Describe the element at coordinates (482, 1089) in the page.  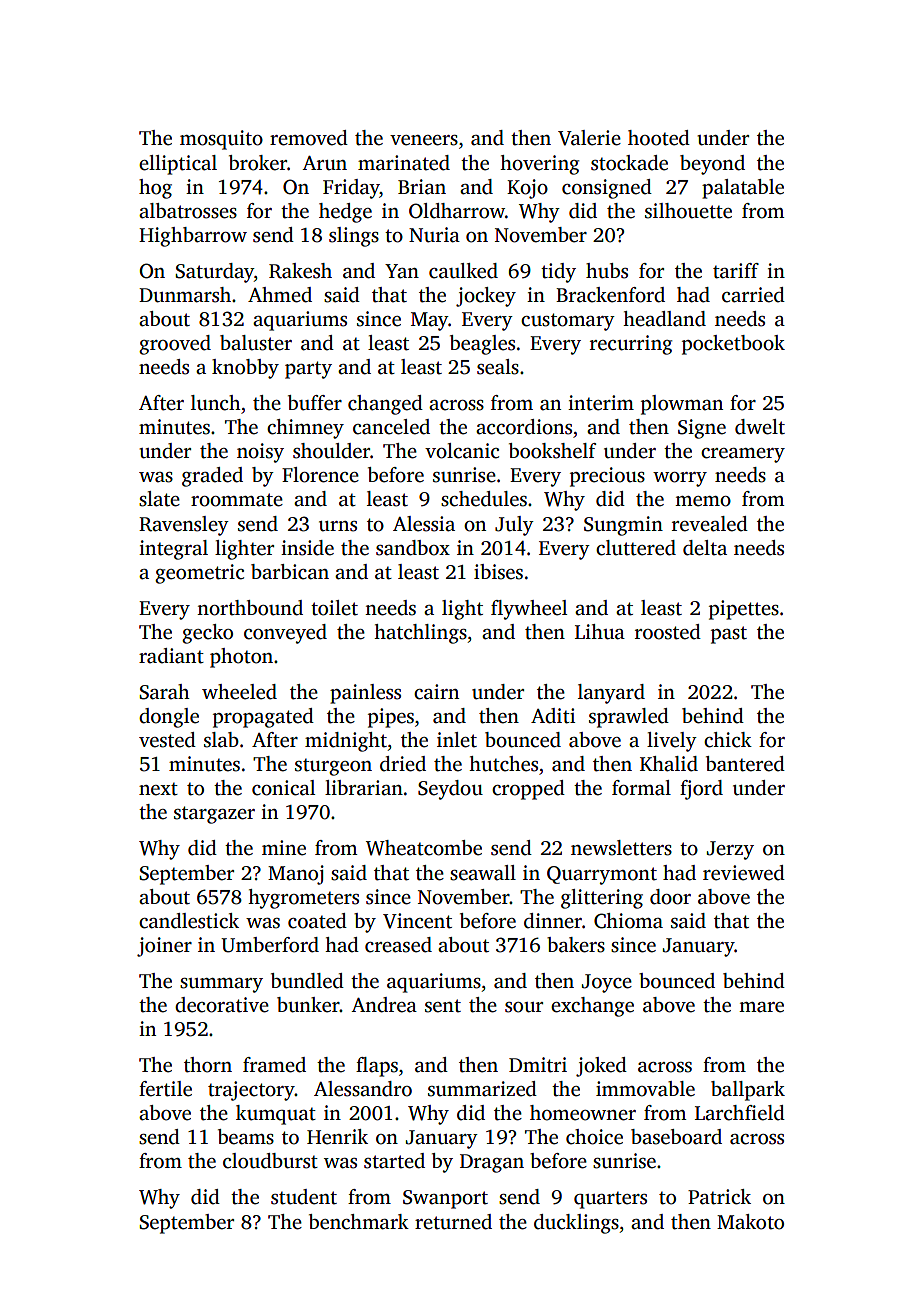
I see `summarized` at that location.
